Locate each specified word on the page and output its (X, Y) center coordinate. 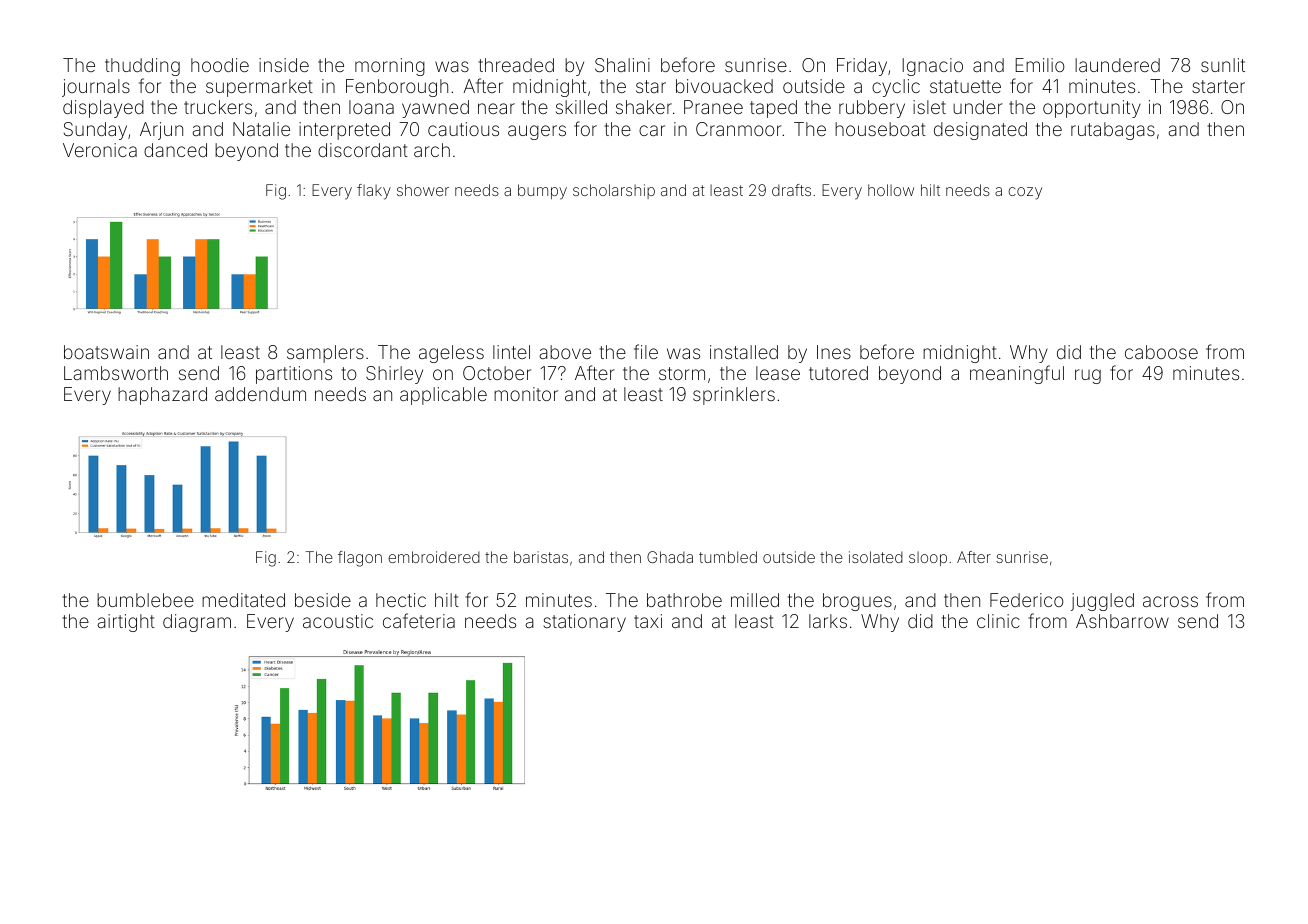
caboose (1161, 352)
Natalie (261, 129)
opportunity (1092, 109)
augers (537, 132)
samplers (325, 354)
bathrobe (684, 600)
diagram (197, 623)
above (565, 352)
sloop (928, 558)
